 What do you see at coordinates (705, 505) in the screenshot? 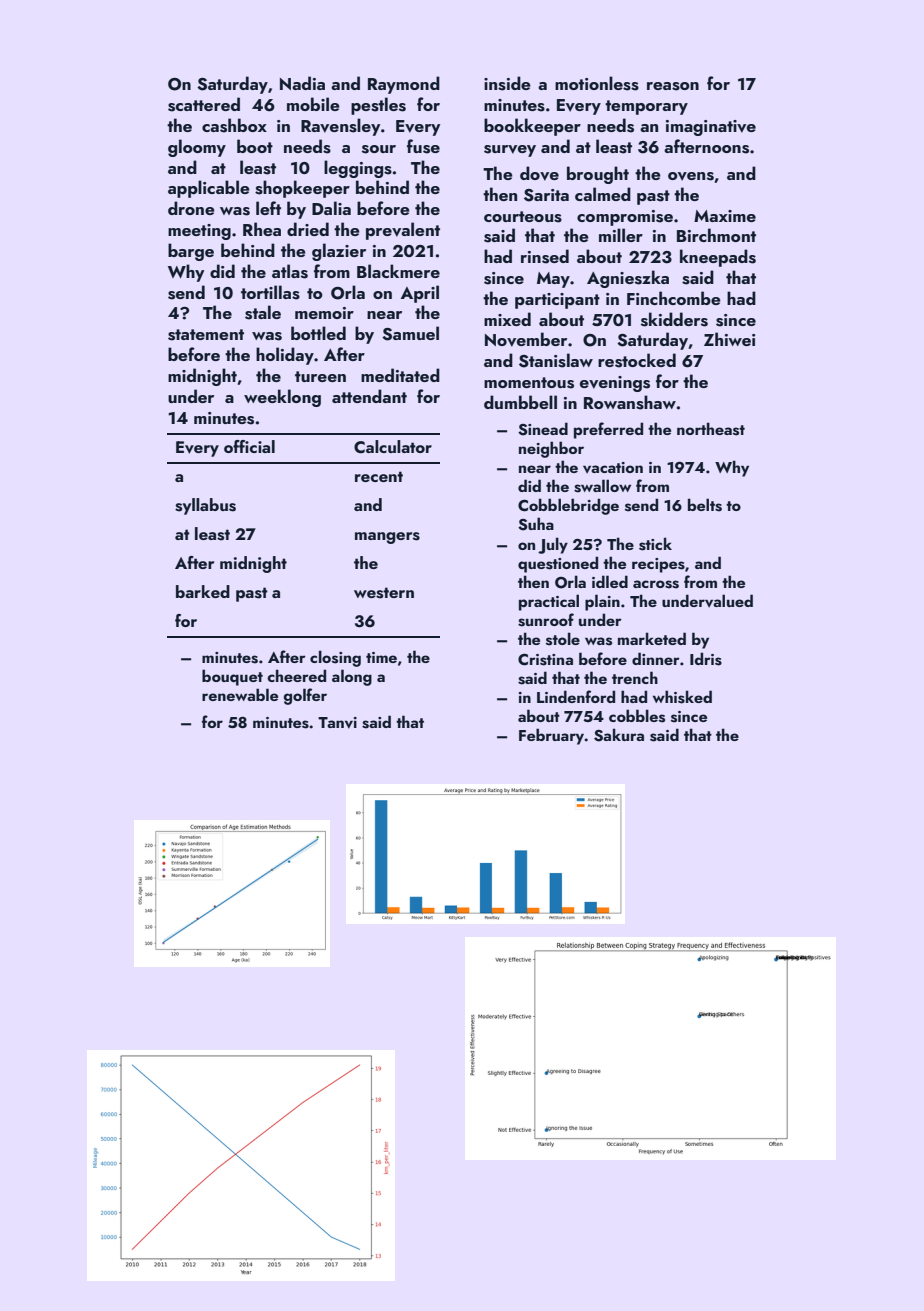
I see `belts` at bounding box center [705, 505].
